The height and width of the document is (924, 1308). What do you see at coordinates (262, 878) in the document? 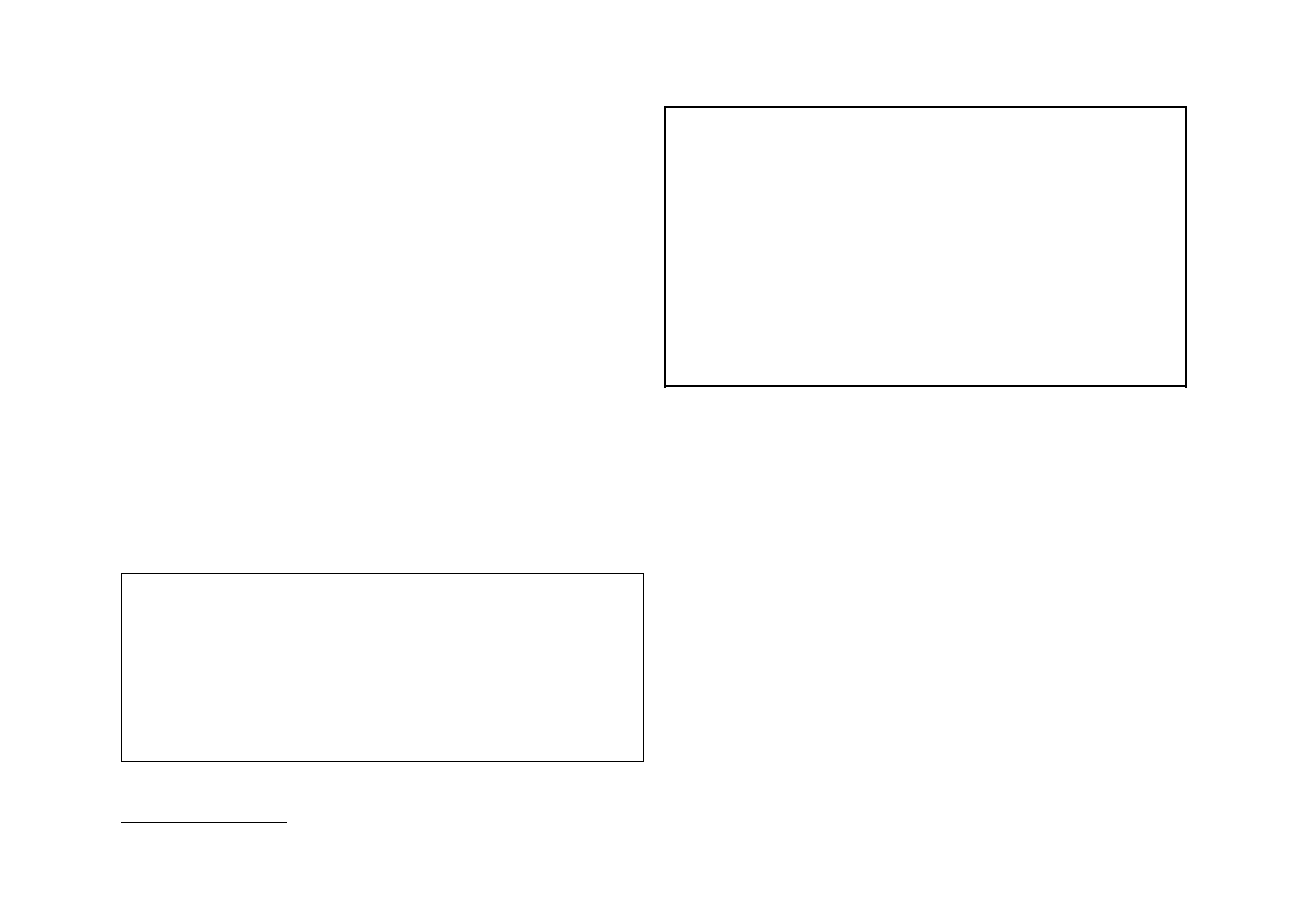
I see `Maria` at bounding box center [262, 878].
